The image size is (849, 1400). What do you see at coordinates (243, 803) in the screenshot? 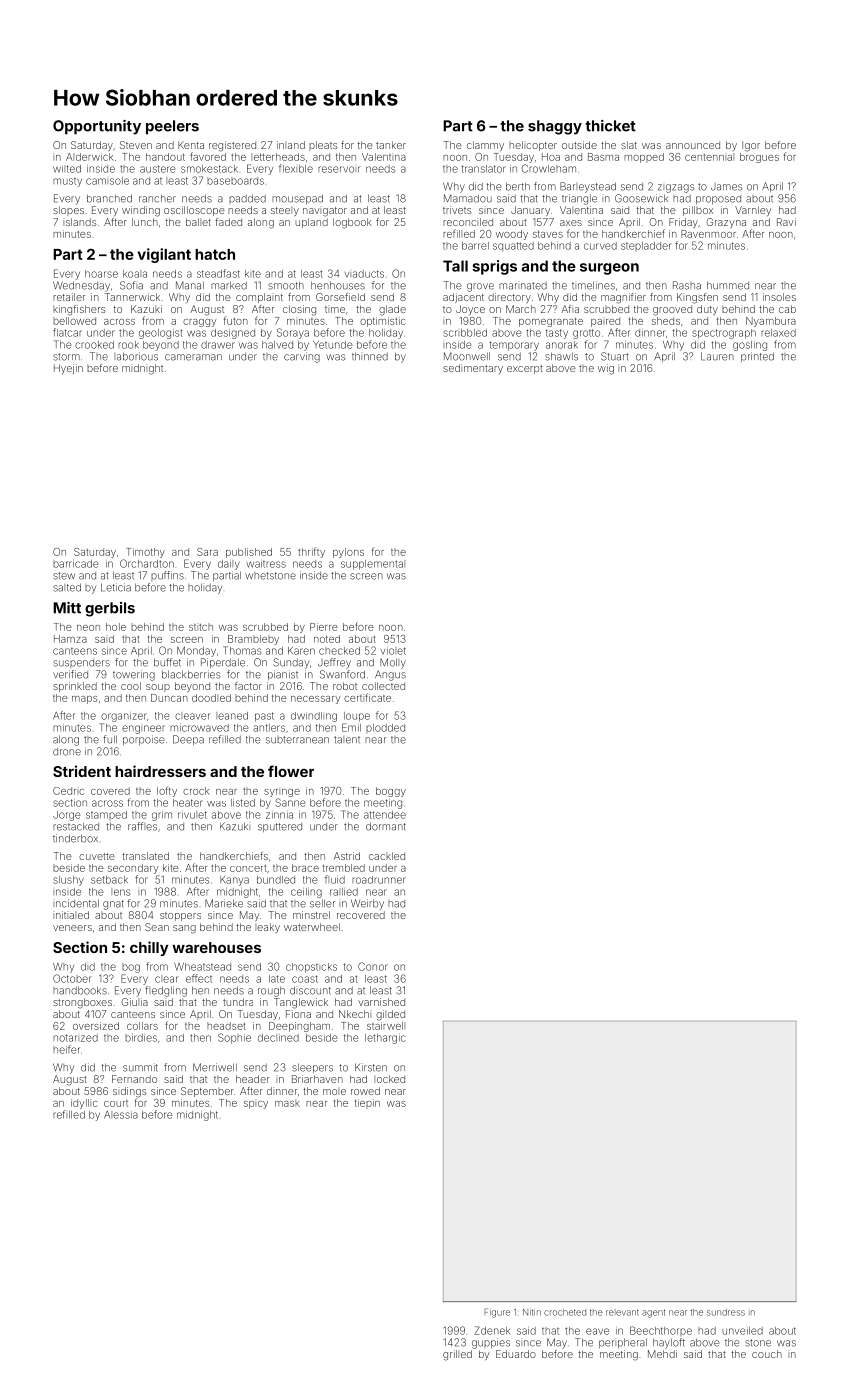
I see `listed` at bounding box center [243, 803].
